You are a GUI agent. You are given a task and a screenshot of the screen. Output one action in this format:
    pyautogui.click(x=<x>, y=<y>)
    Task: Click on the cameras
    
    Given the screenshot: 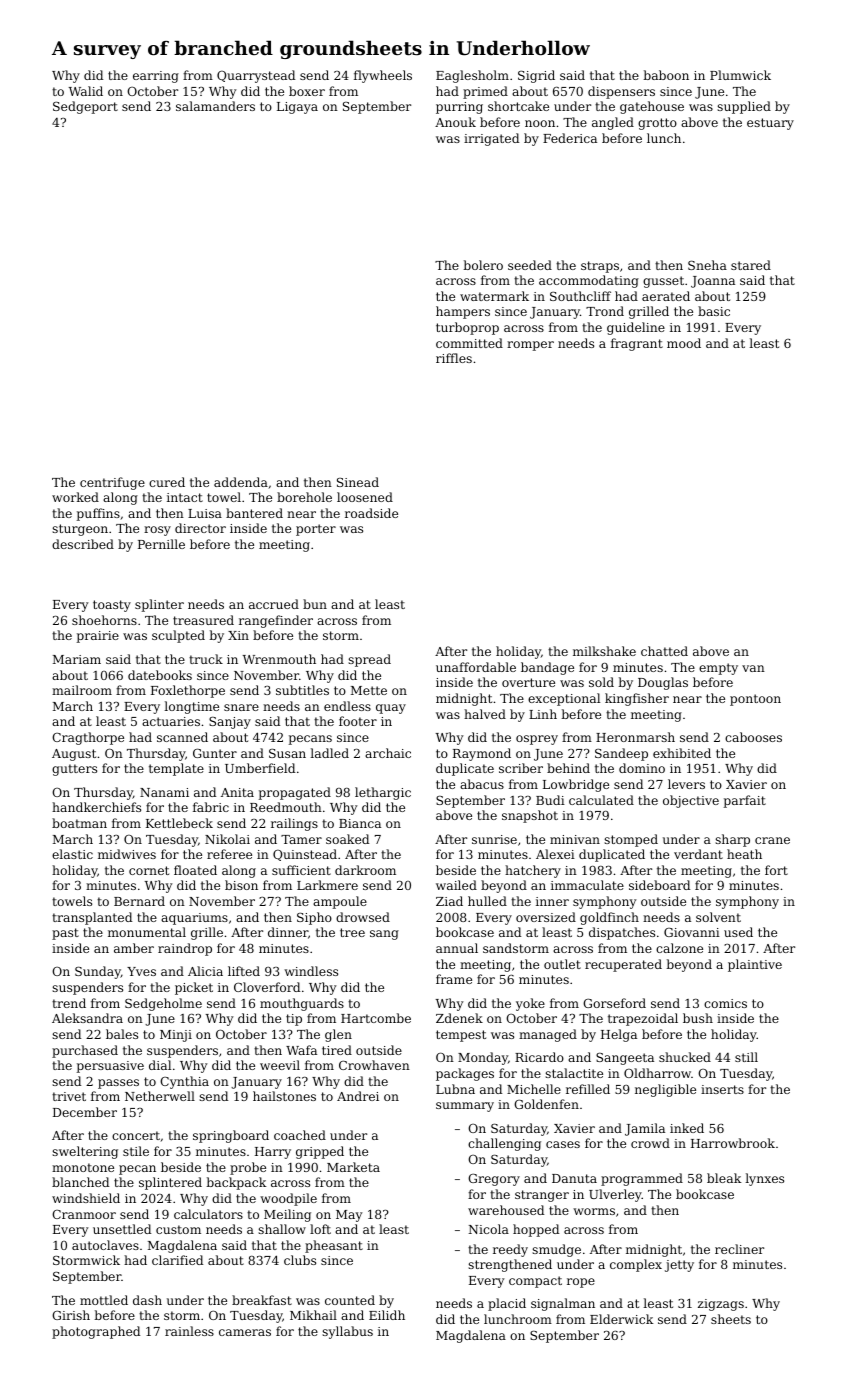 What is the action you would take?
    pyautogui.click(x=245, y=1332)
